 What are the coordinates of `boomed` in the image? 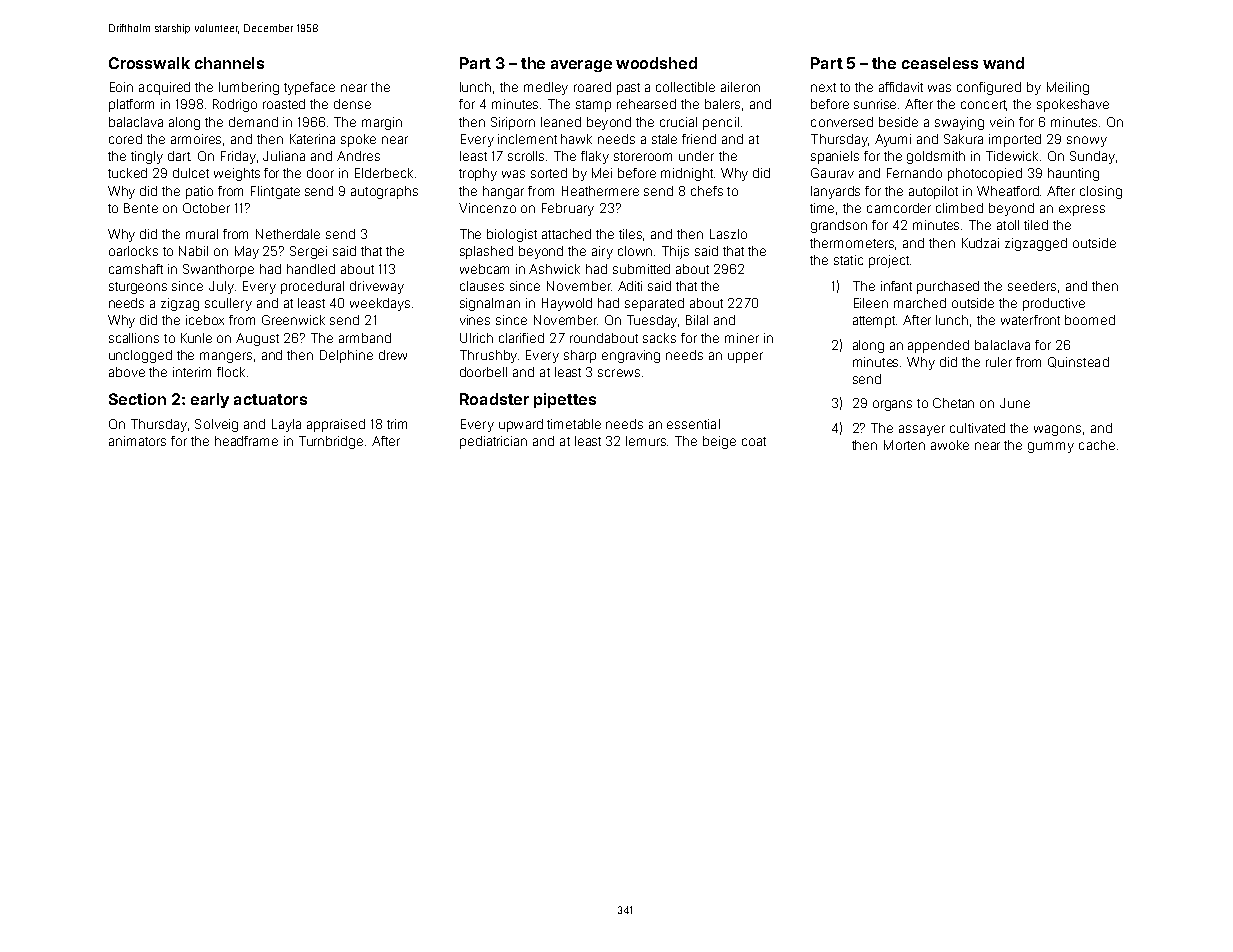 It's located at (1090, 320).
